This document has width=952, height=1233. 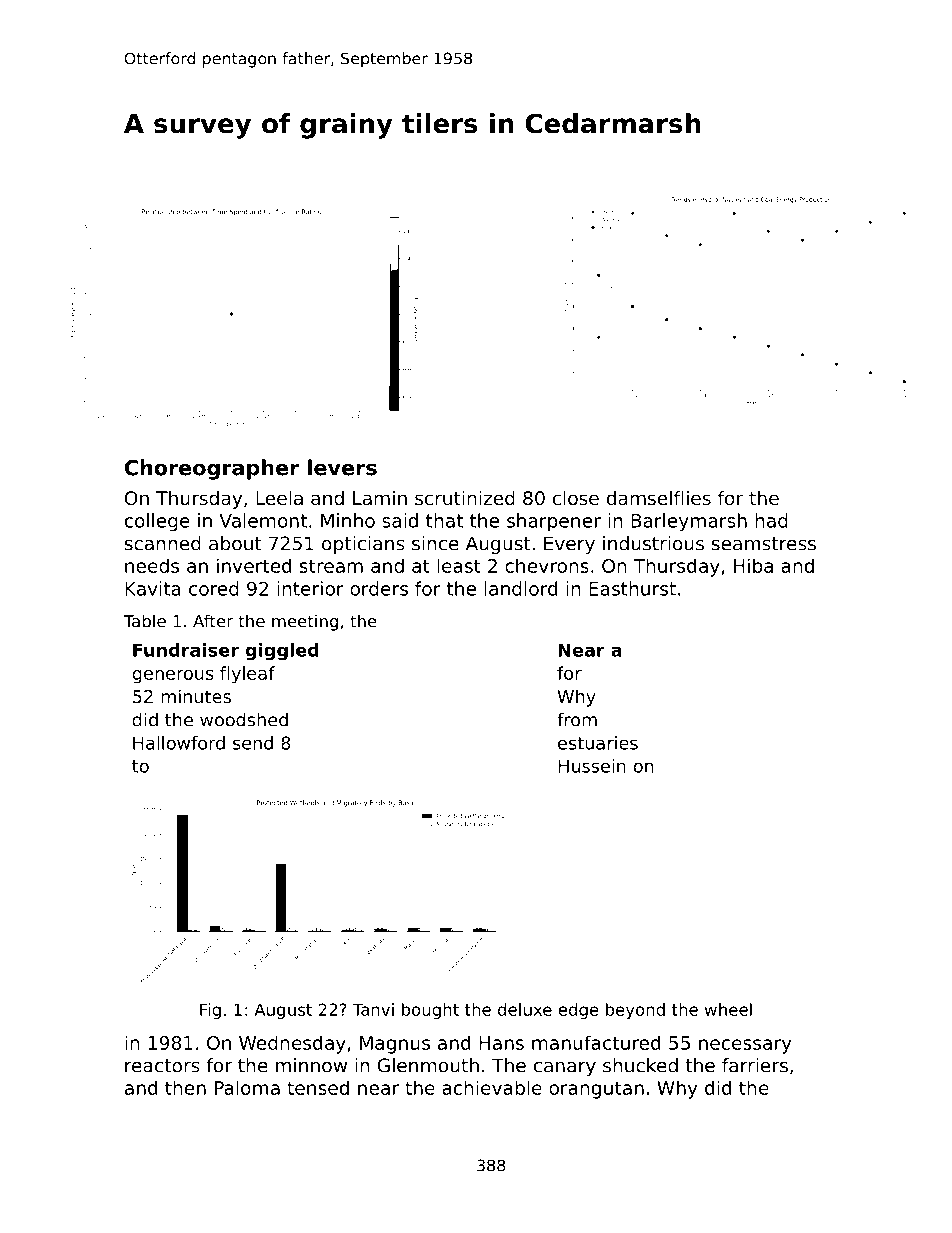 I want to click on Choreographer, so click(x=212, y=469).
